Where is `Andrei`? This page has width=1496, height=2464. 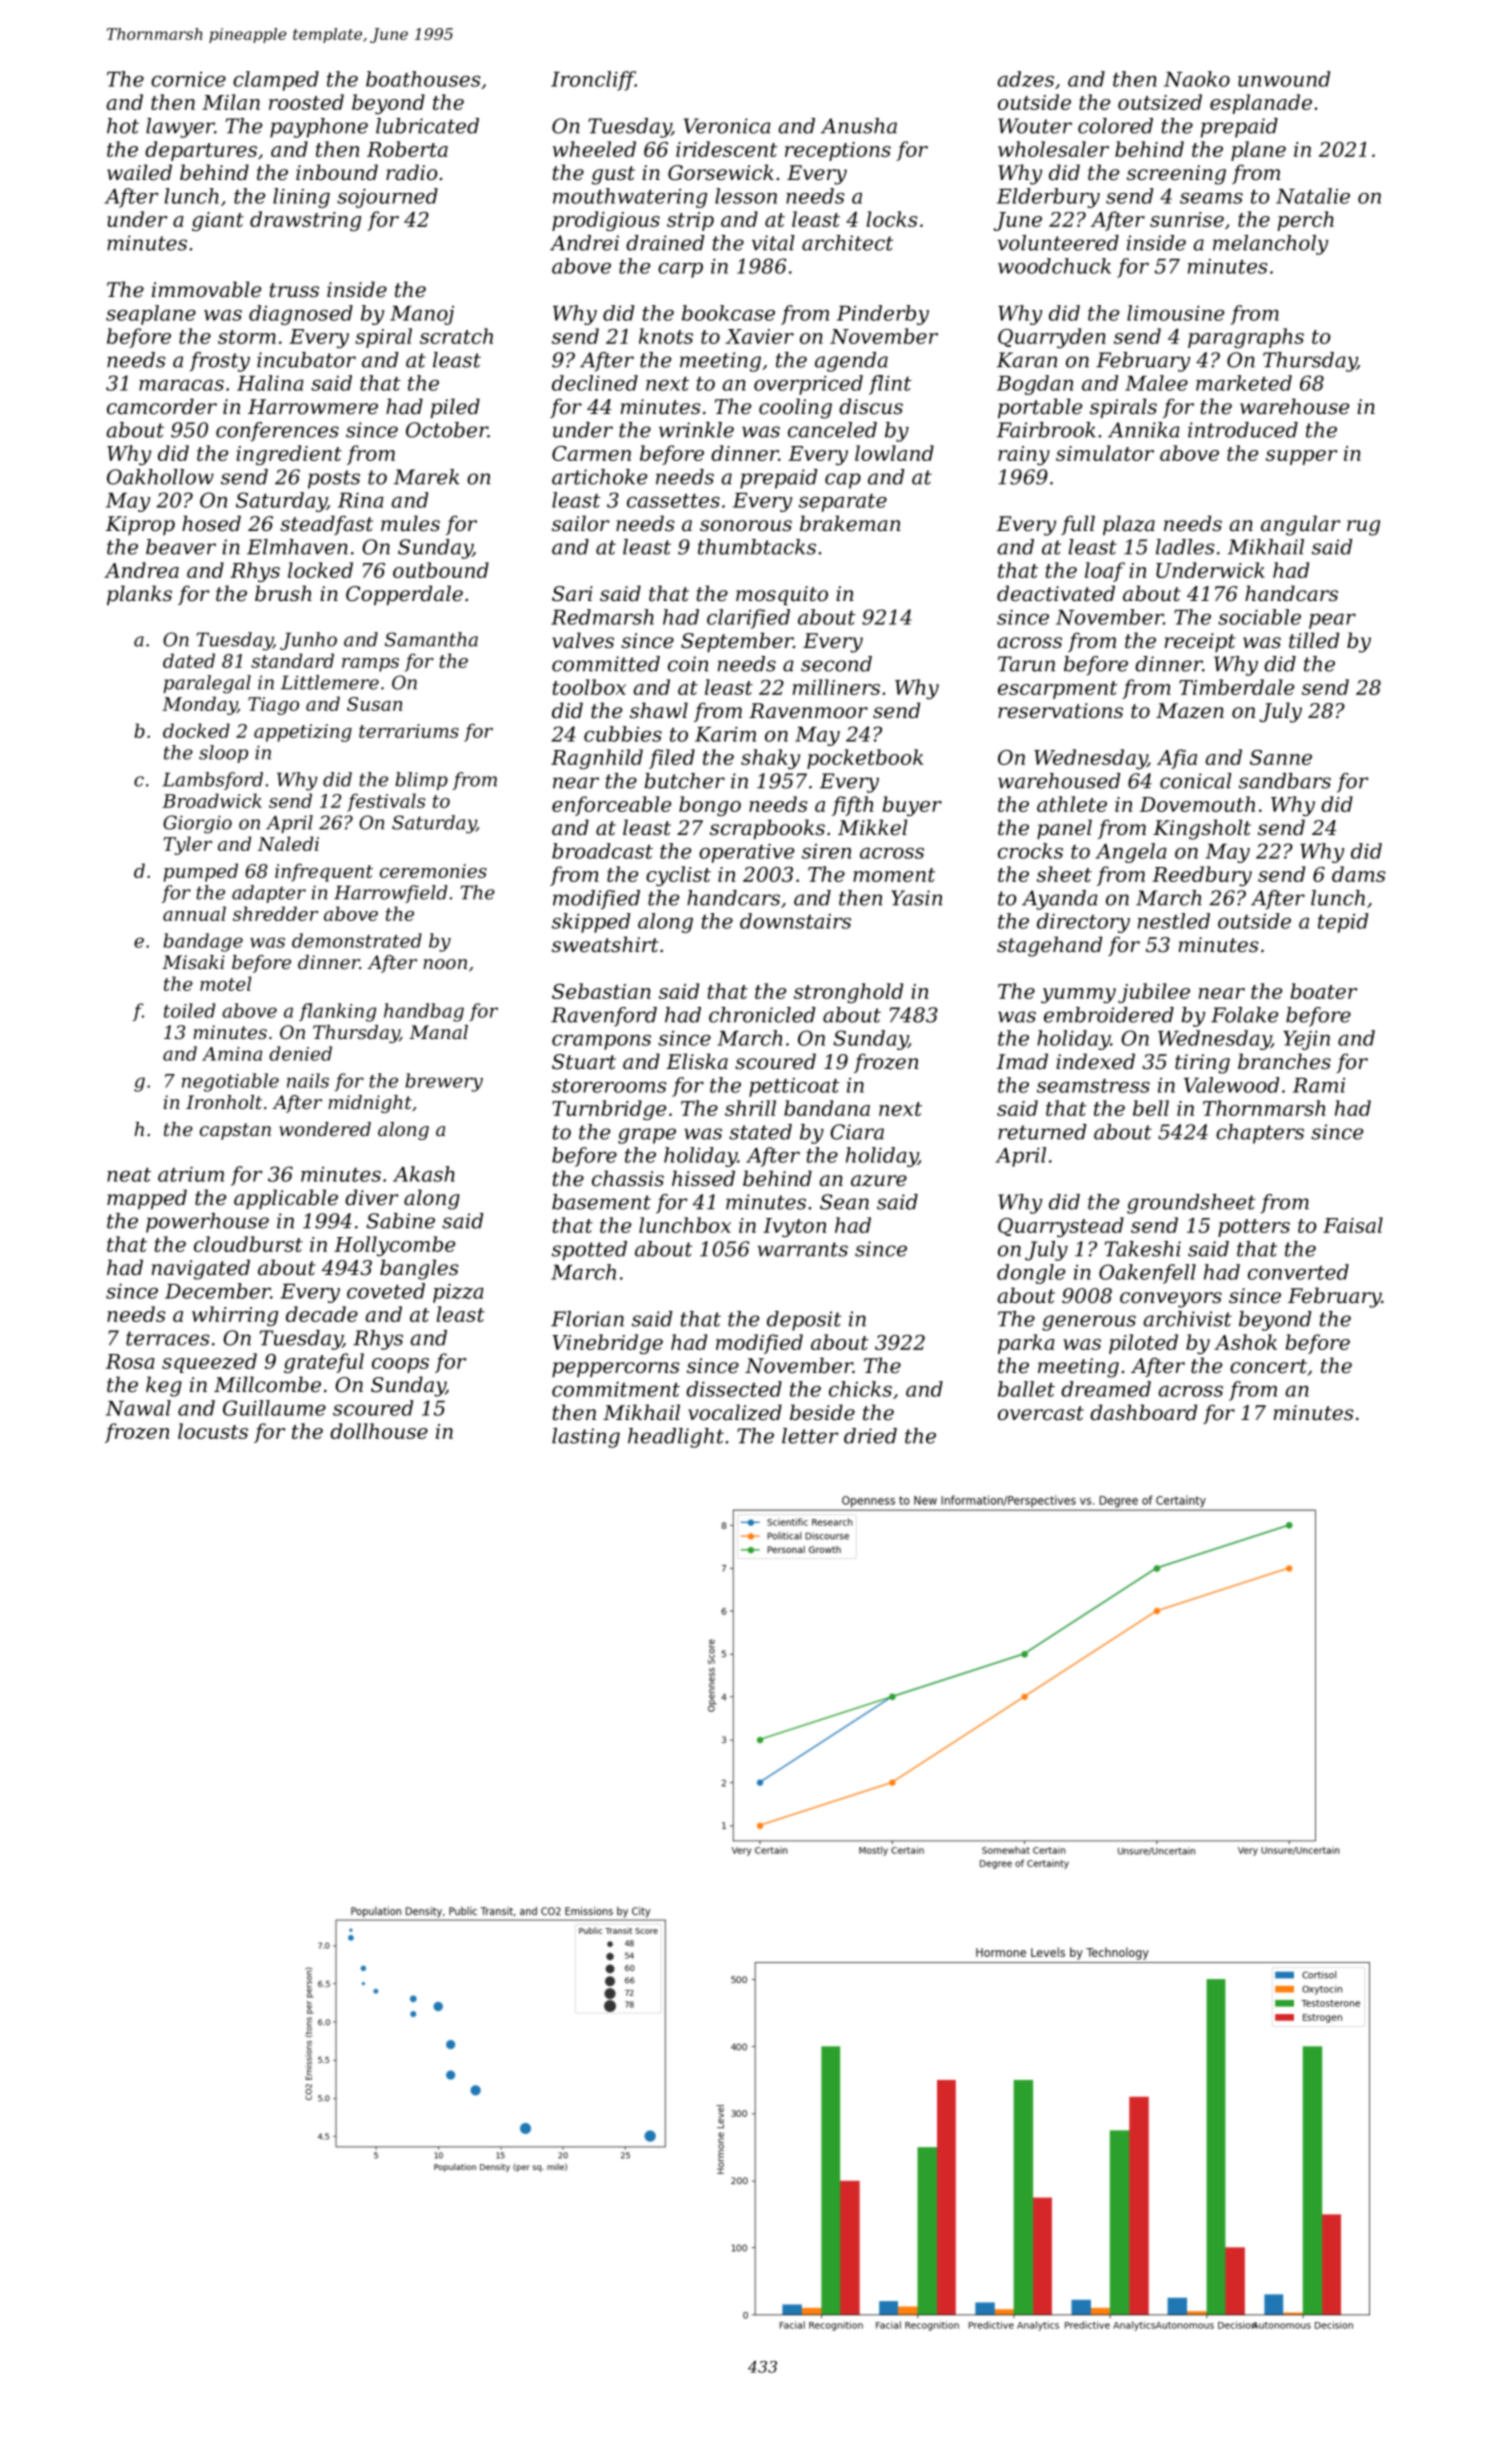
Andrei is located at coordinates (584, 243).
